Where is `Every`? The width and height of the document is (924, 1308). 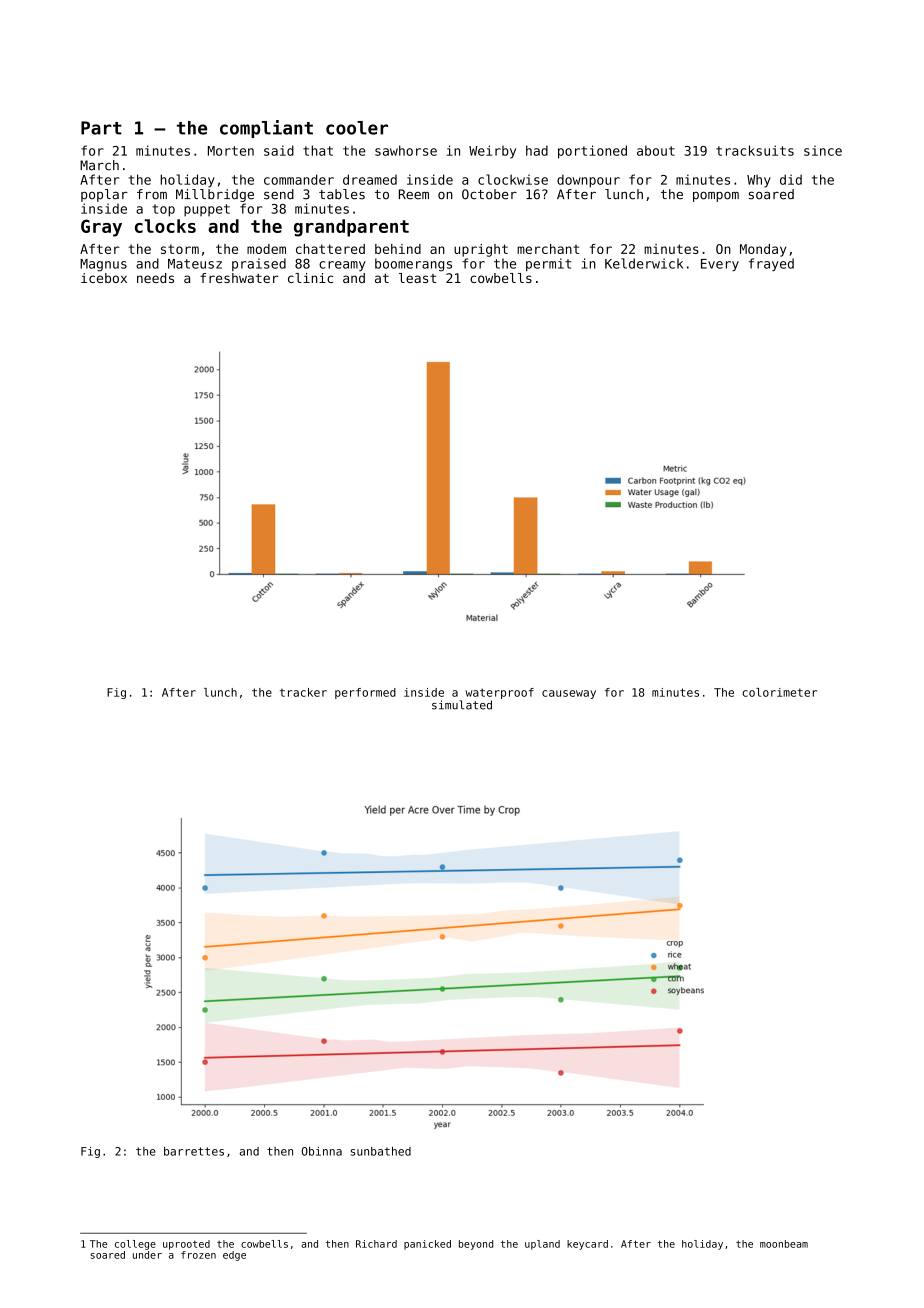
Every is located at coordinates (720, 265).
